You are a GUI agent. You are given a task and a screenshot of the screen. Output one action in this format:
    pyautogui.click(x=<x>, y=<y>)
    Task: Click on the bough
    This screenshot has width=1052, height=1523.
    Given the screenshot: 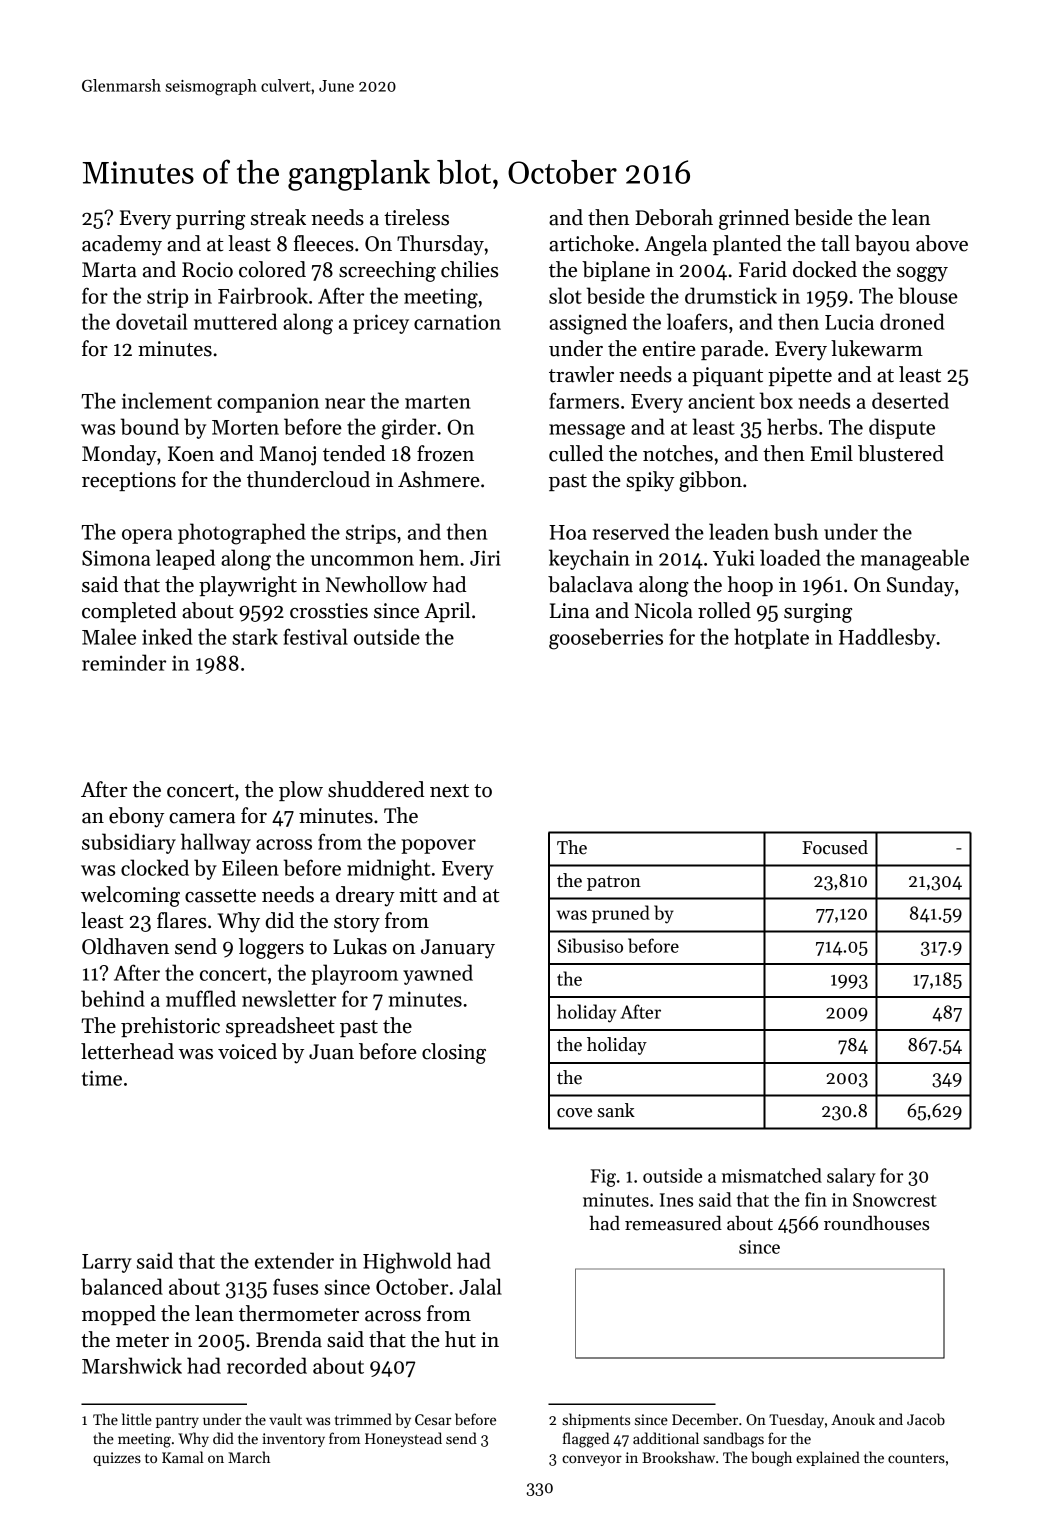 What is the action you would take?
    pyautogui.click(x=771, y=1459)
